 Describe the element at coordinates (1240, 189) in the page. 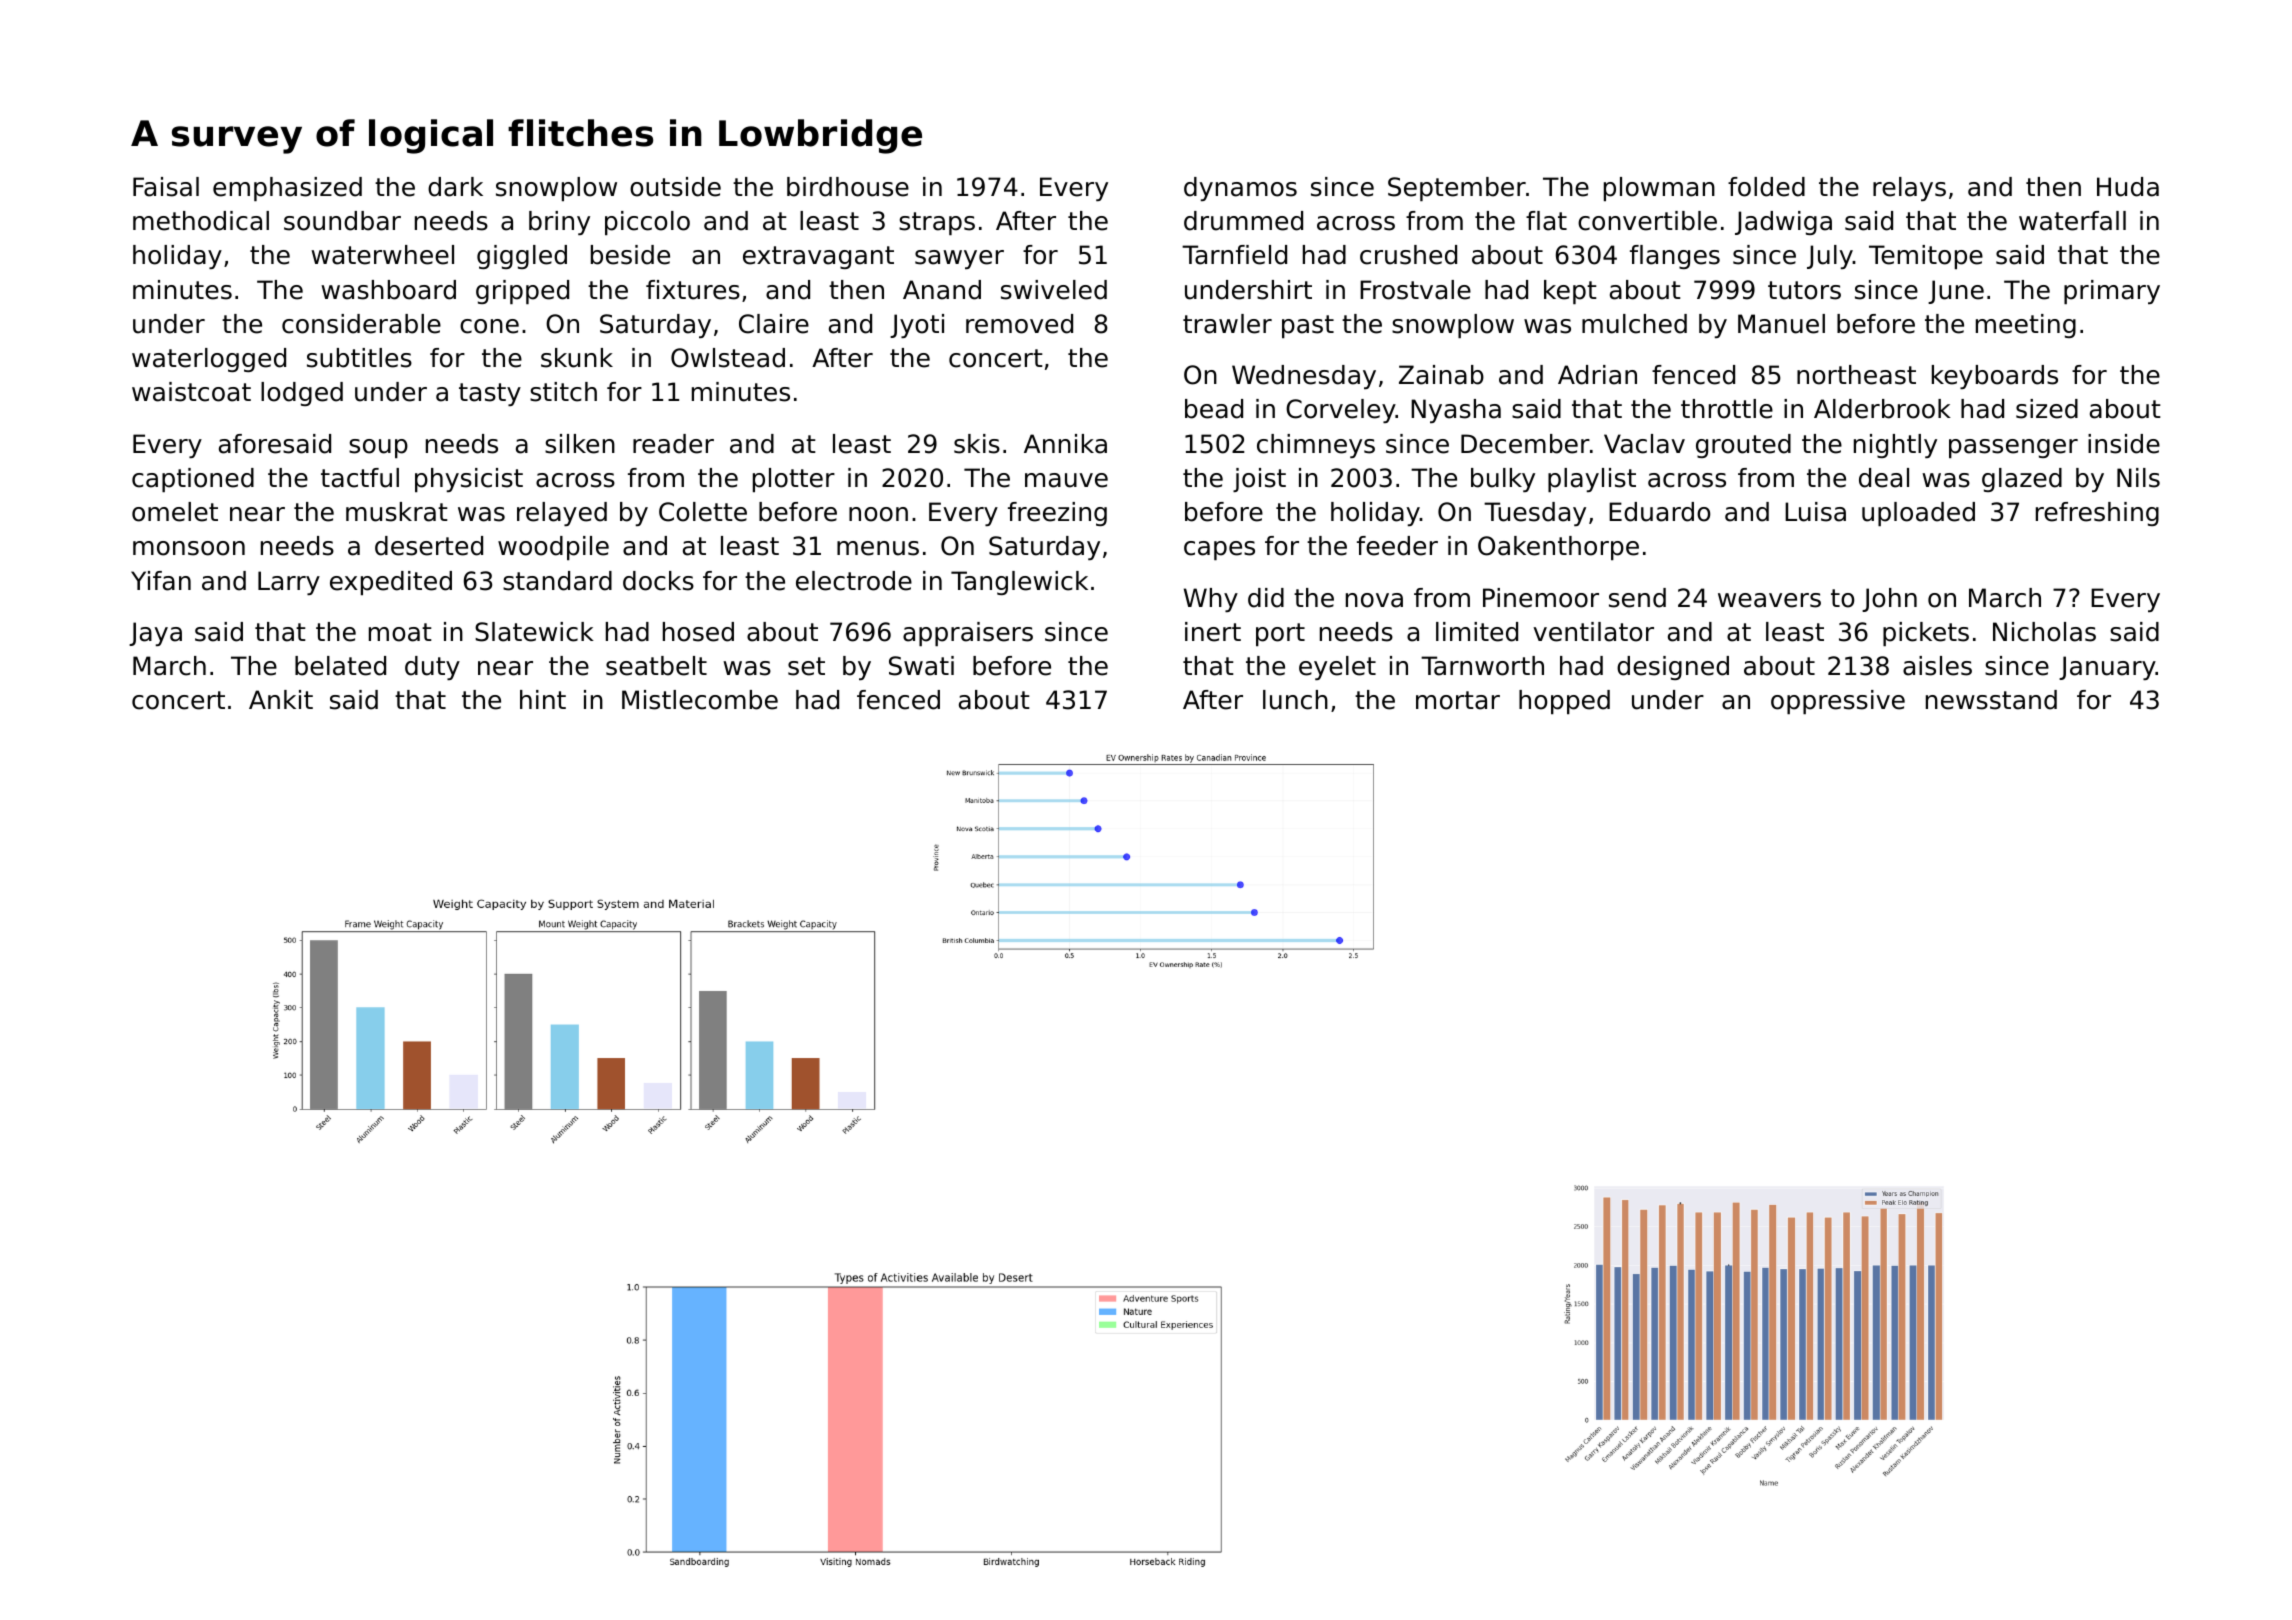

I see `dynamos` at that location.
